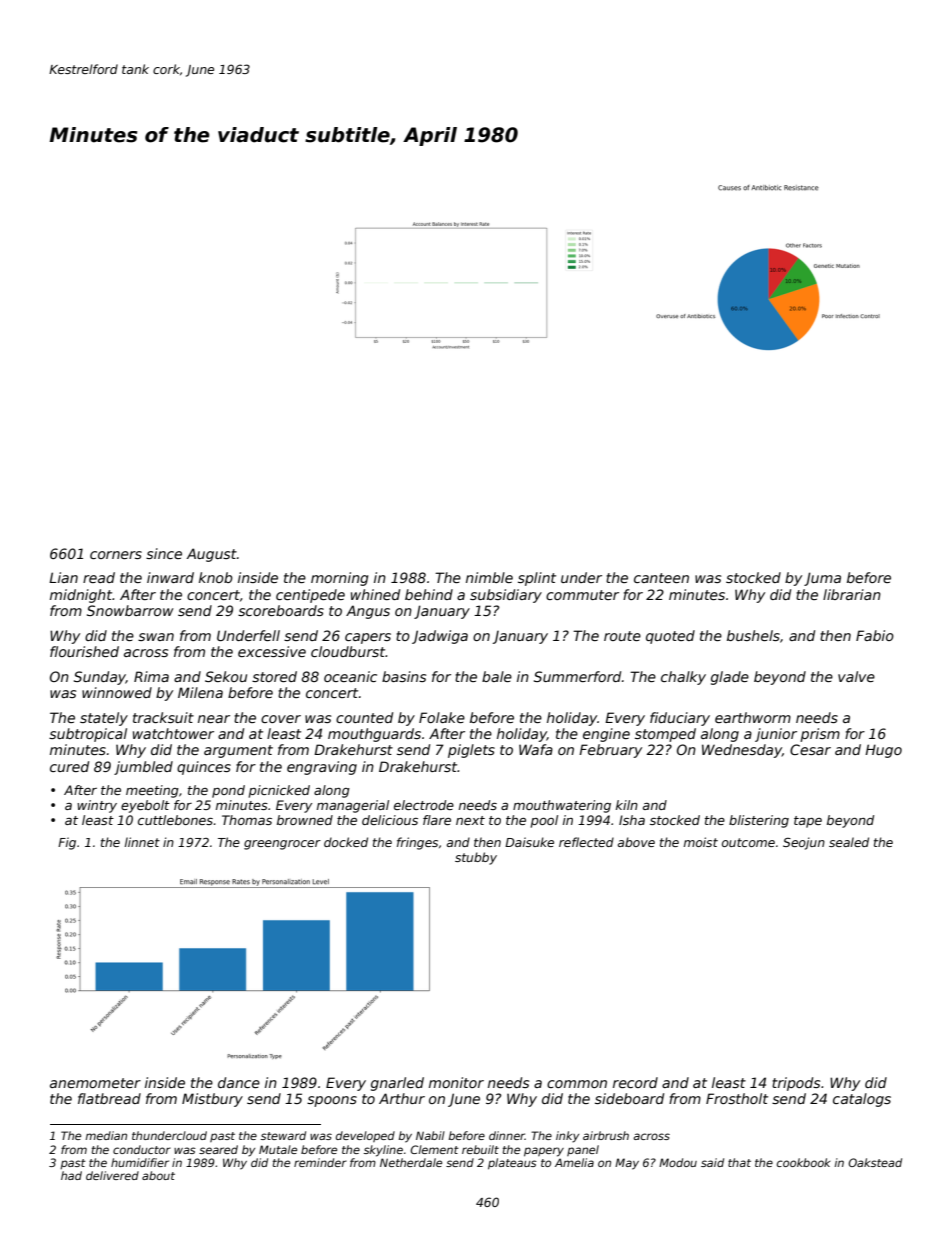  I want to click on monitor, so click(456, 1082).
